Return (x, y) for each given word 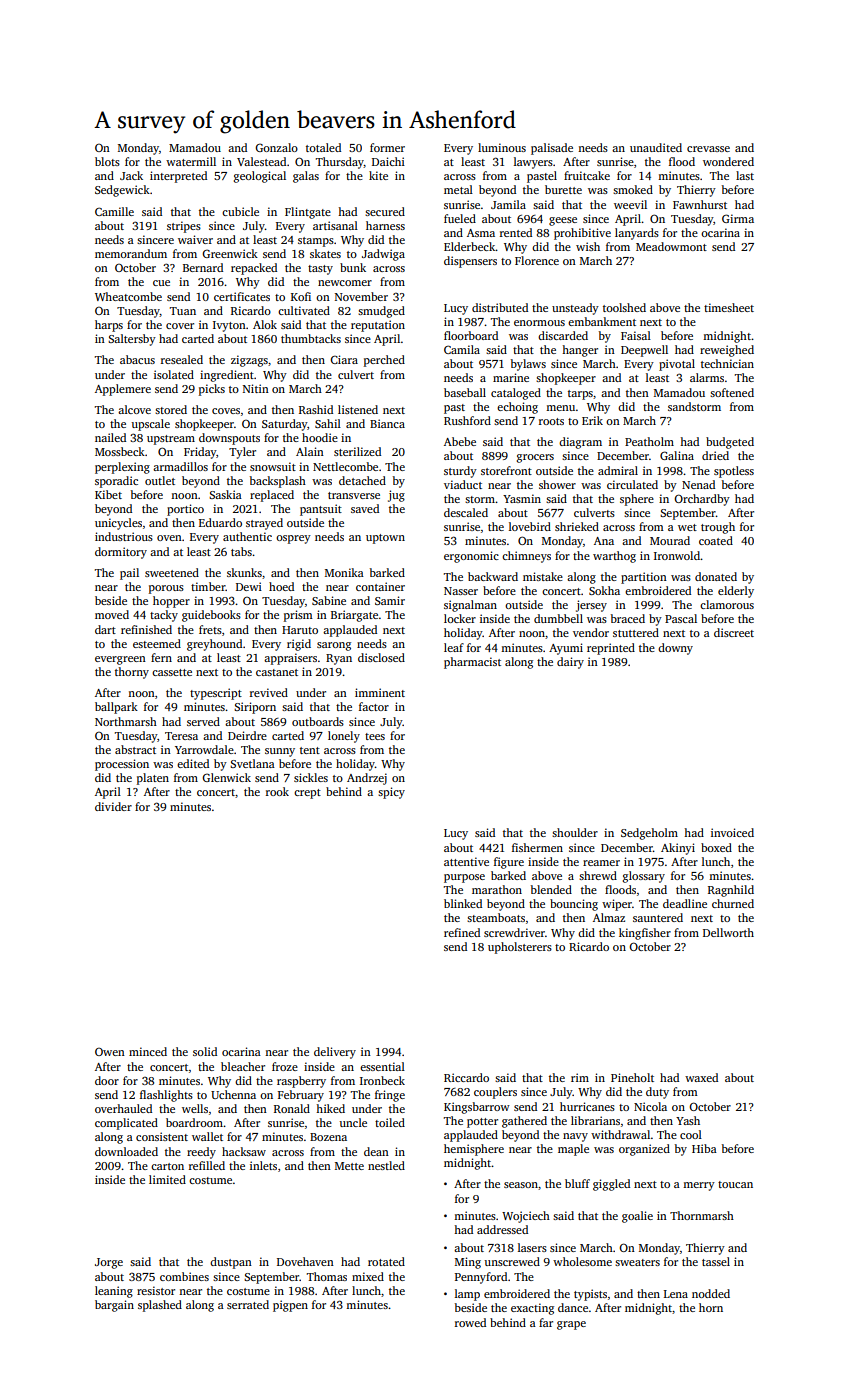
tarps (580, 395)
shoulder (575, 832)
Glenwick (226, 777)
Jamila (508, 204)
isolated (174, 374)
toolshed (624, 307)
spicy (391, 793)
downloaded (126, 1151)
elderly (736, 592)
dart (105, 629)
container (380, 586)
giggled (611, 1185)
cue (161, 283)
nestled (386, 1165)
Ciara (344, 359)
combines (184, 1276)
